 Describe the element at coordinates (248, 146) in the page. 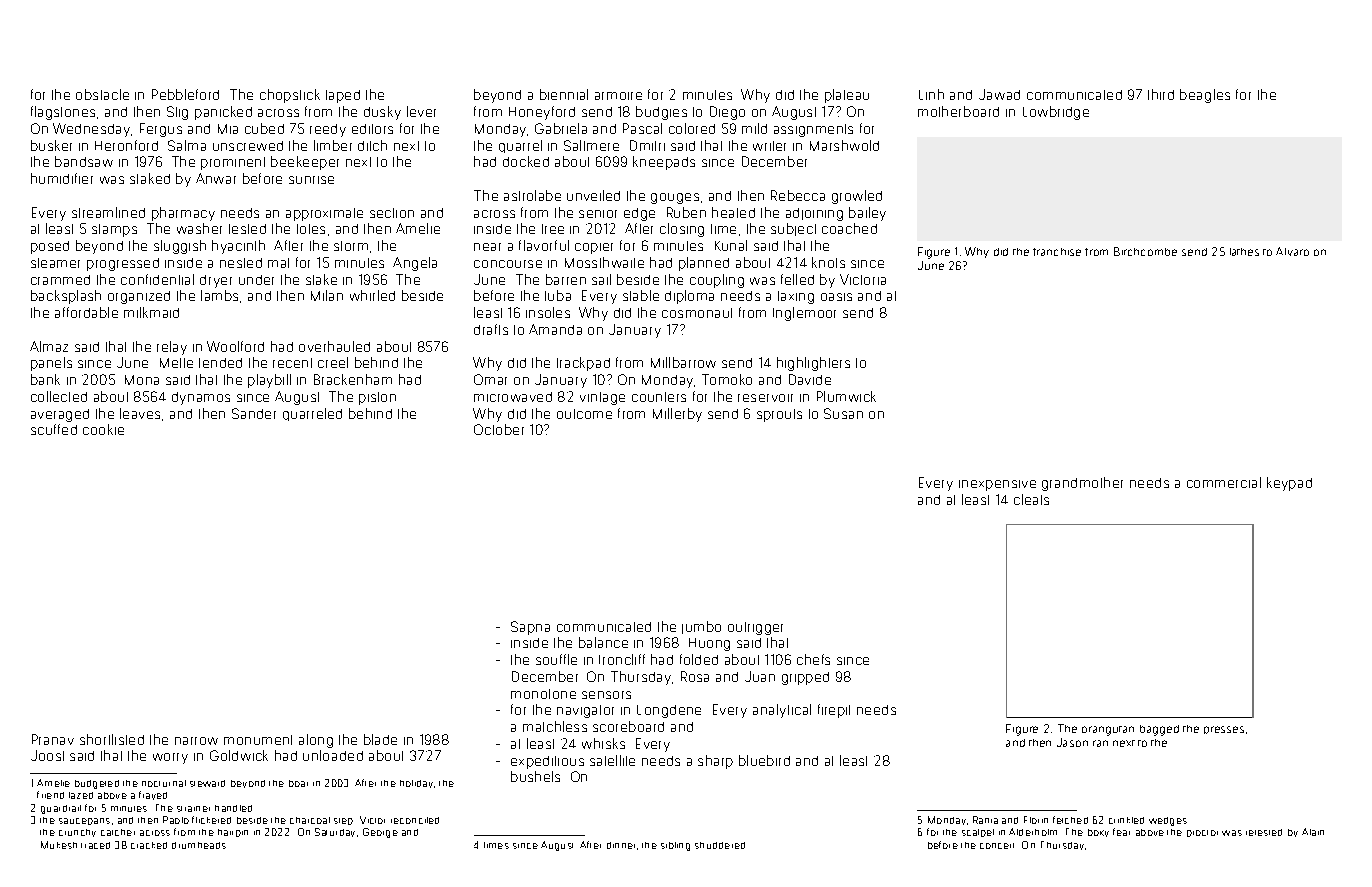

I see `unscrewed` at that location.
